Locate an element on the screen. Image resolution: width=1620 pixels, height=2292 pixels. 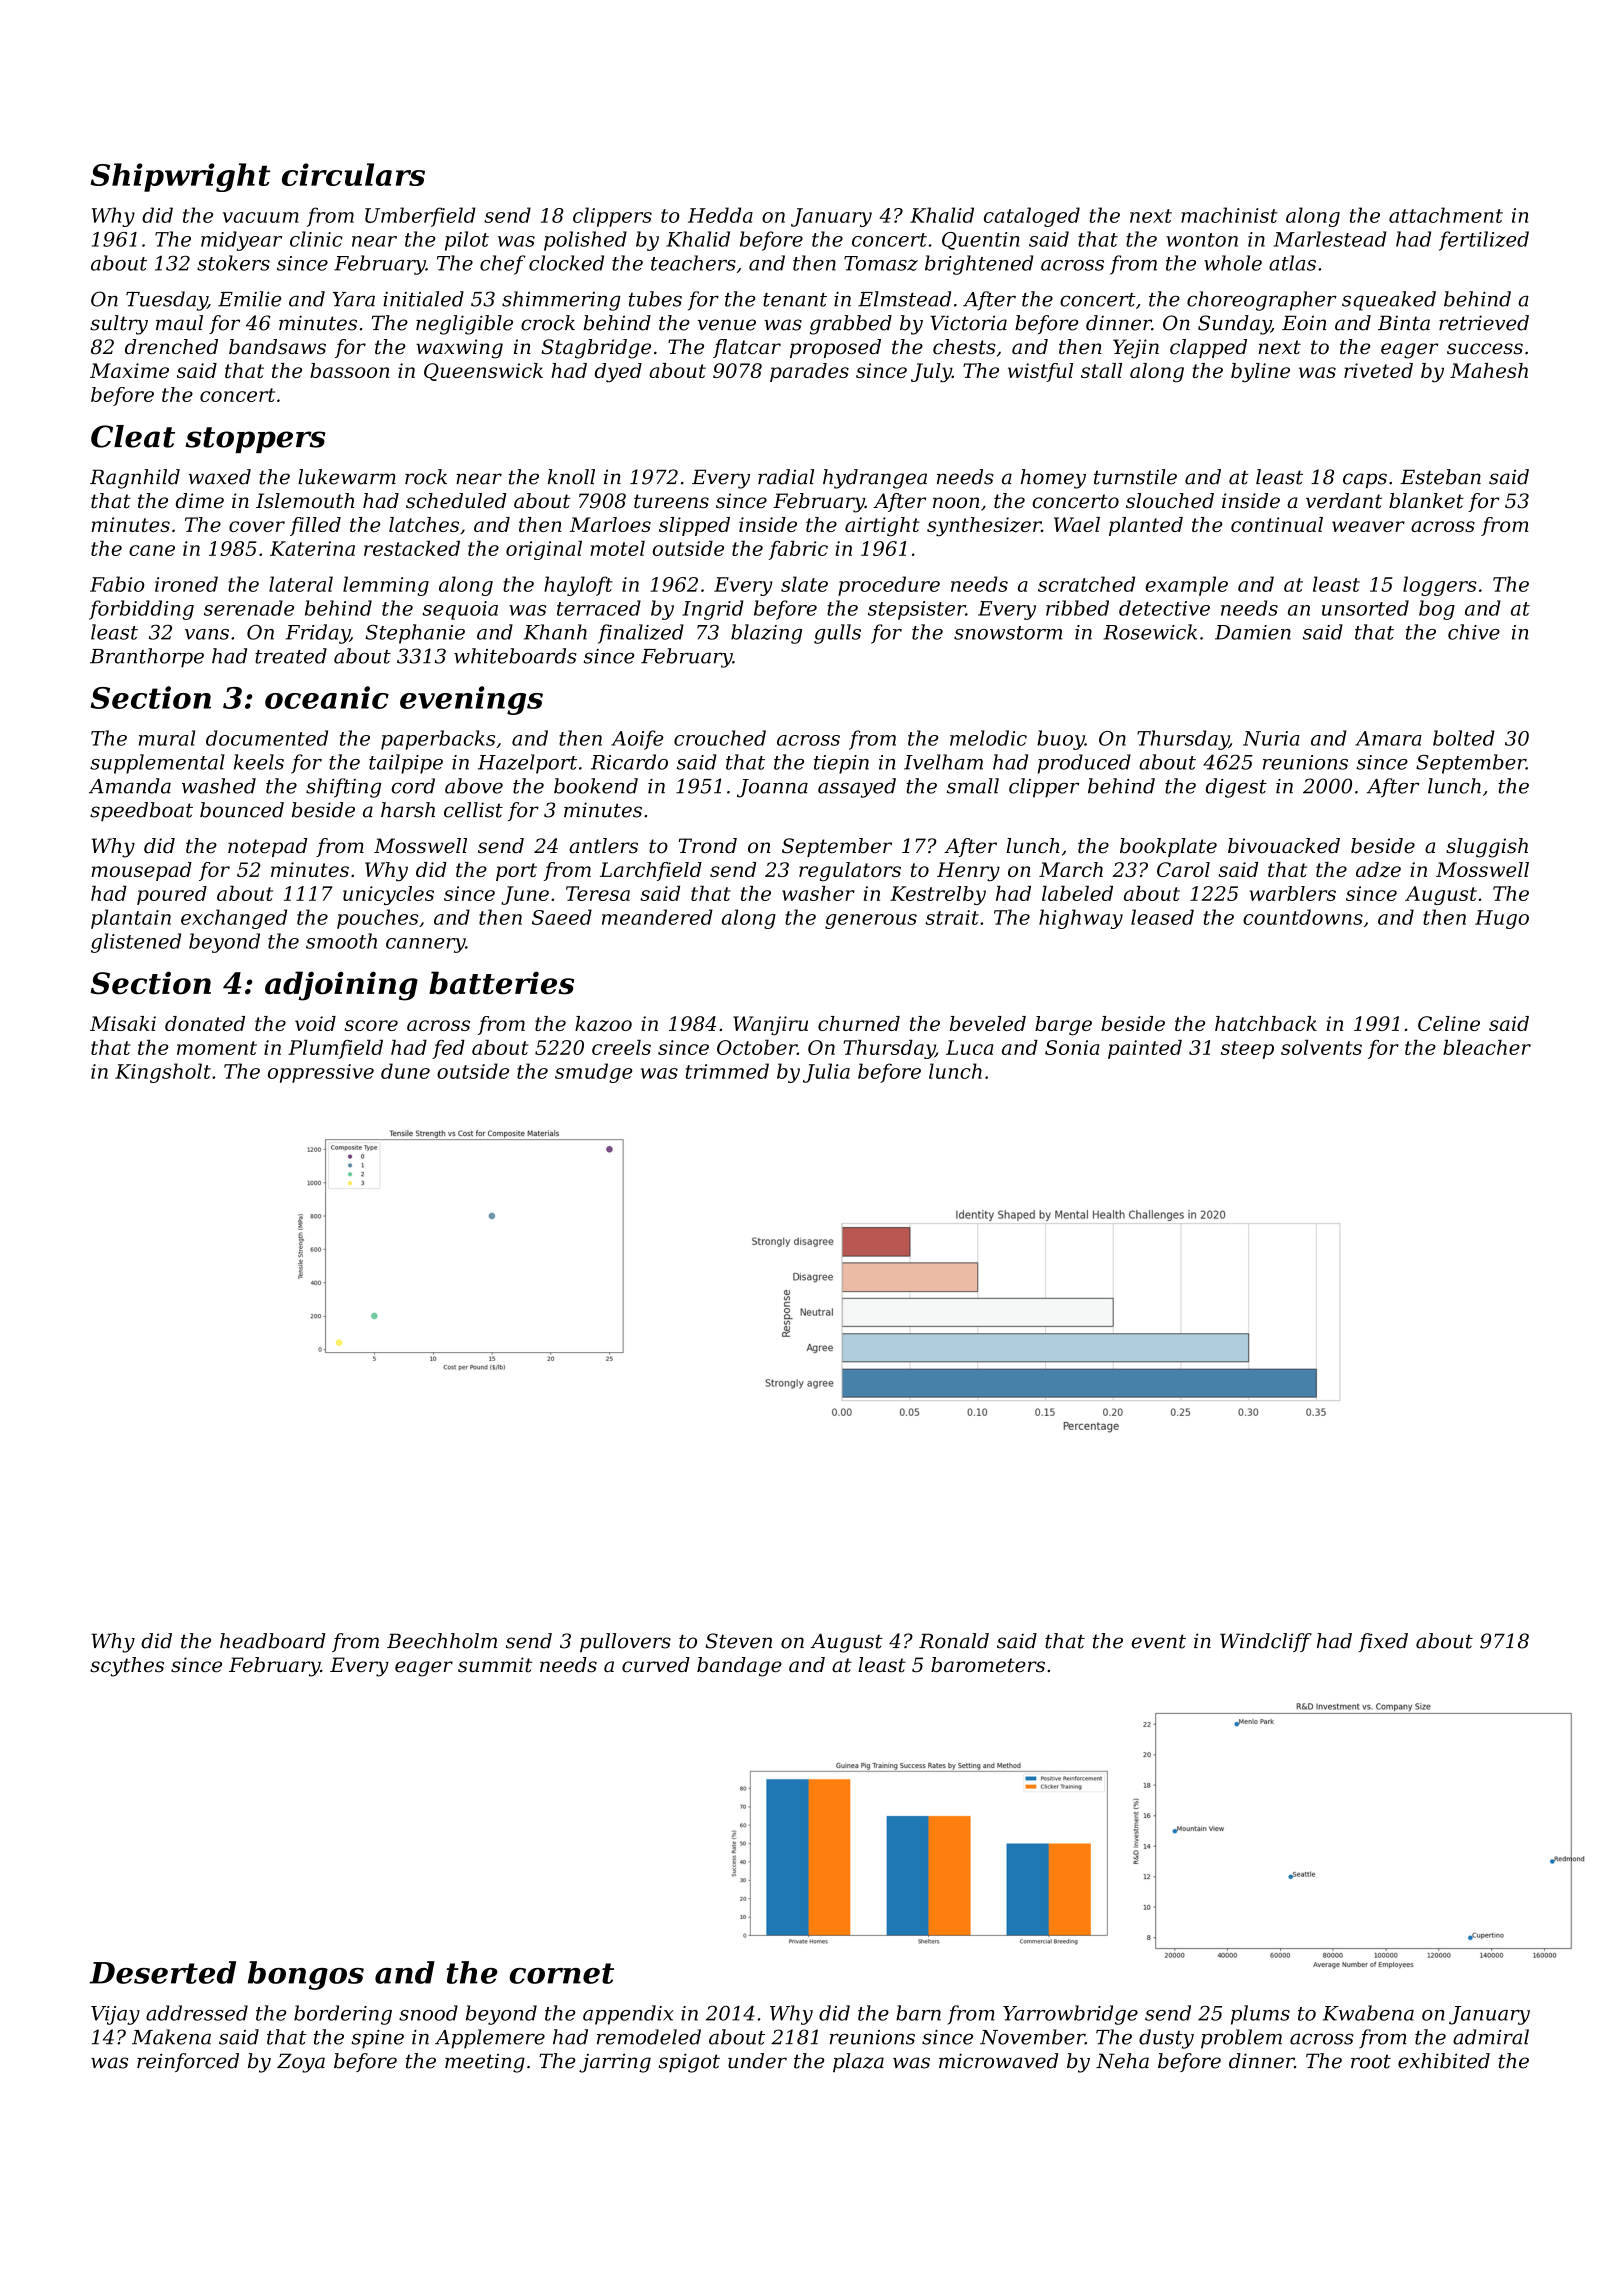
circulars is located at coordinates (353, 174).
